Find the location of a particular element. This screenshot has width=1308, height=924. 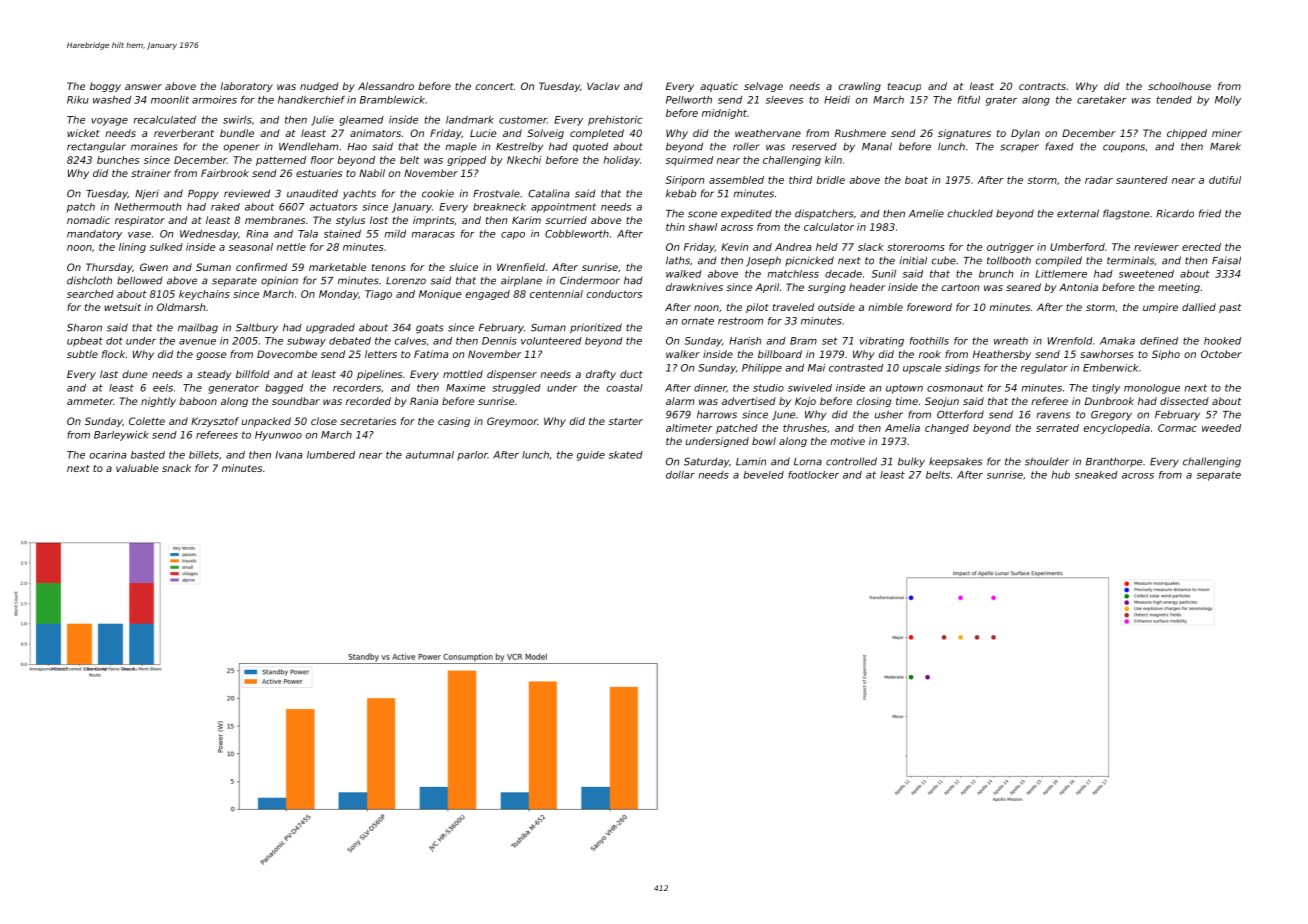

breakneck is located at coordinates (499, 207).
